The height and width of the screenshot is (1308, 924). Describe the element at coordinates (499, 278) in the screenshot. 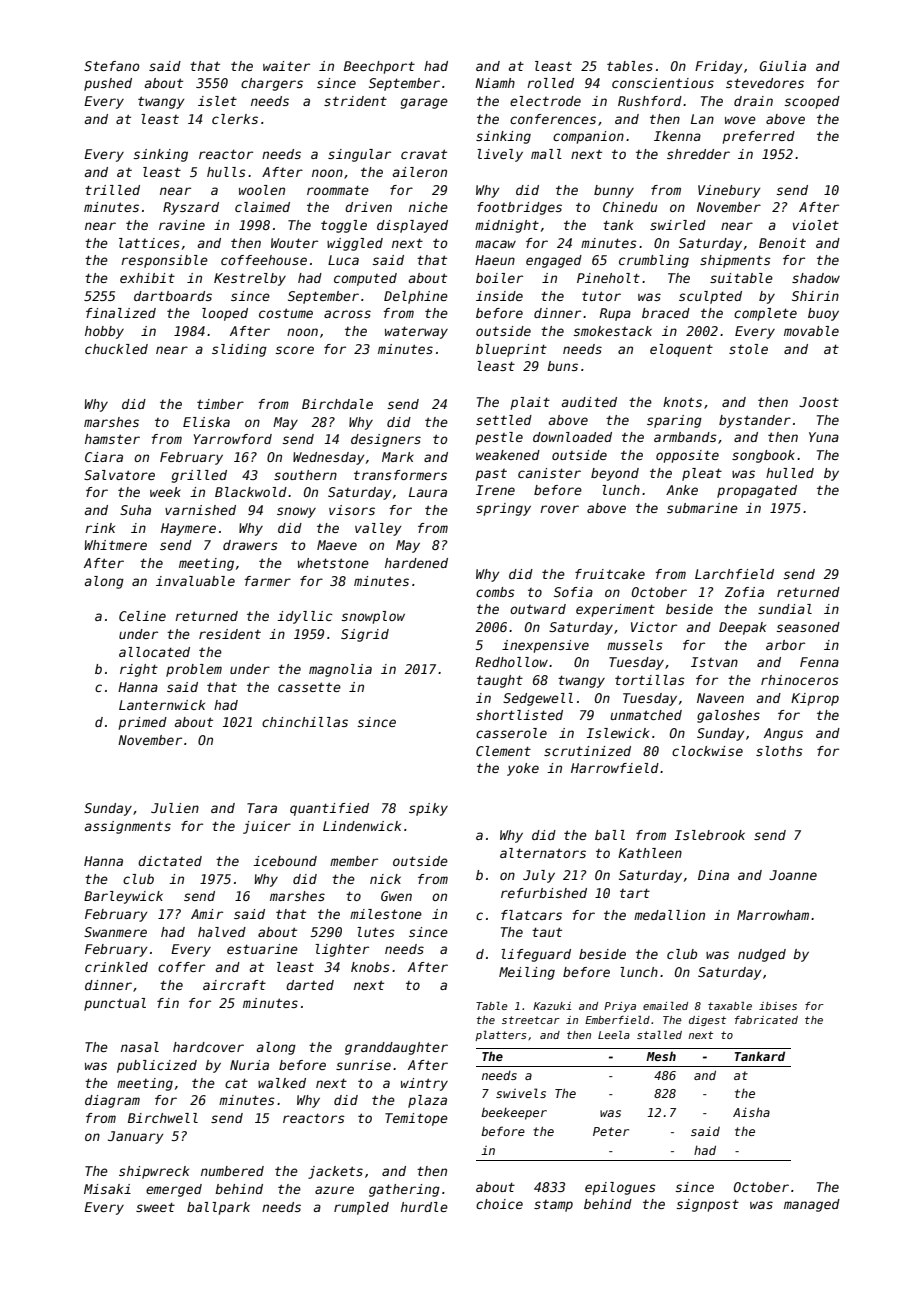

I see `boiler` at that location.
